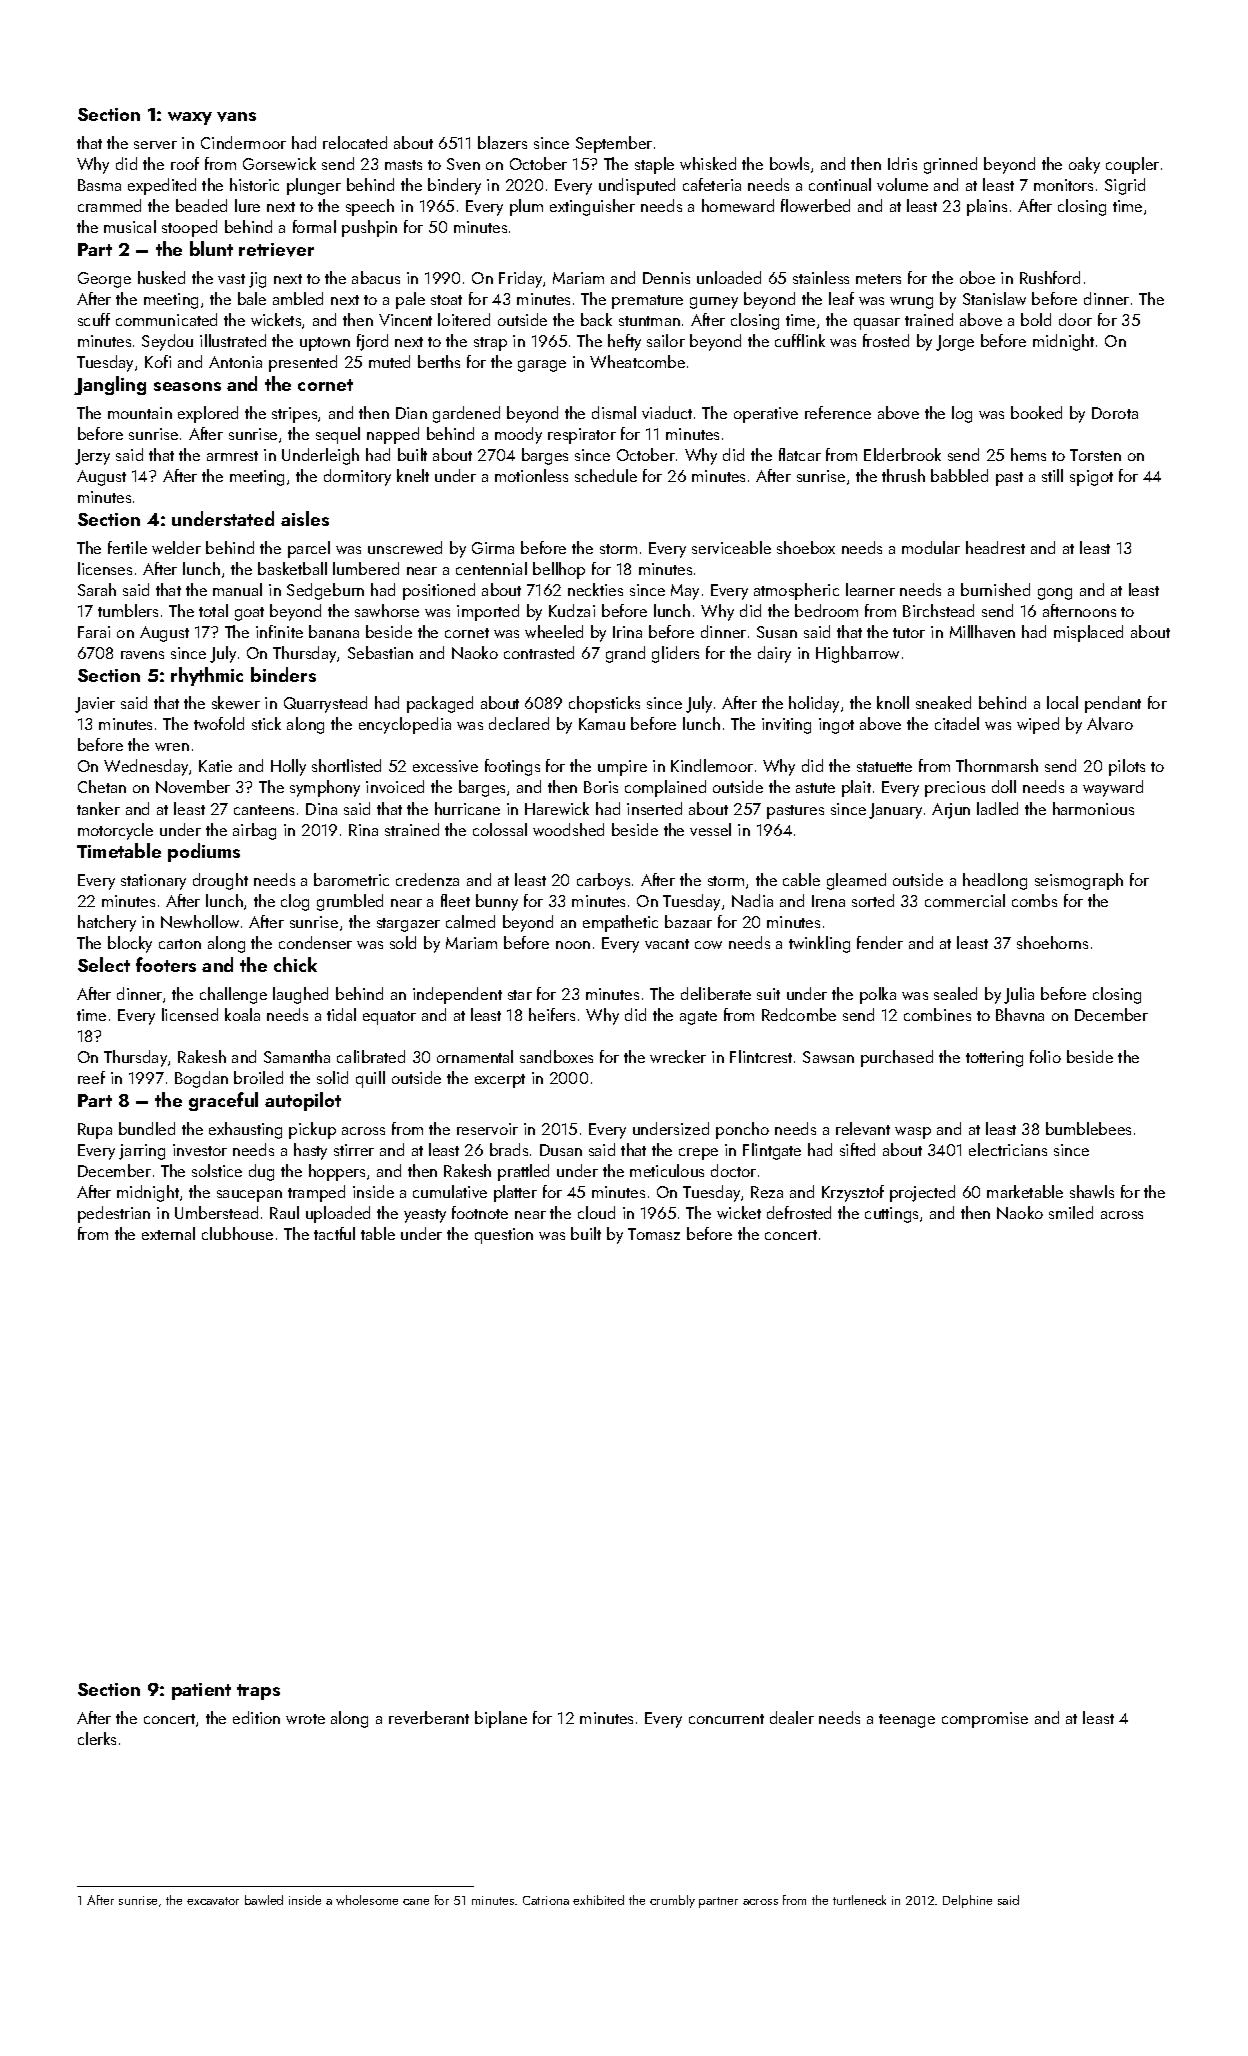  Describe the element at coordinates (520, 279) in the screenshot. I see `Friday` at that location.
